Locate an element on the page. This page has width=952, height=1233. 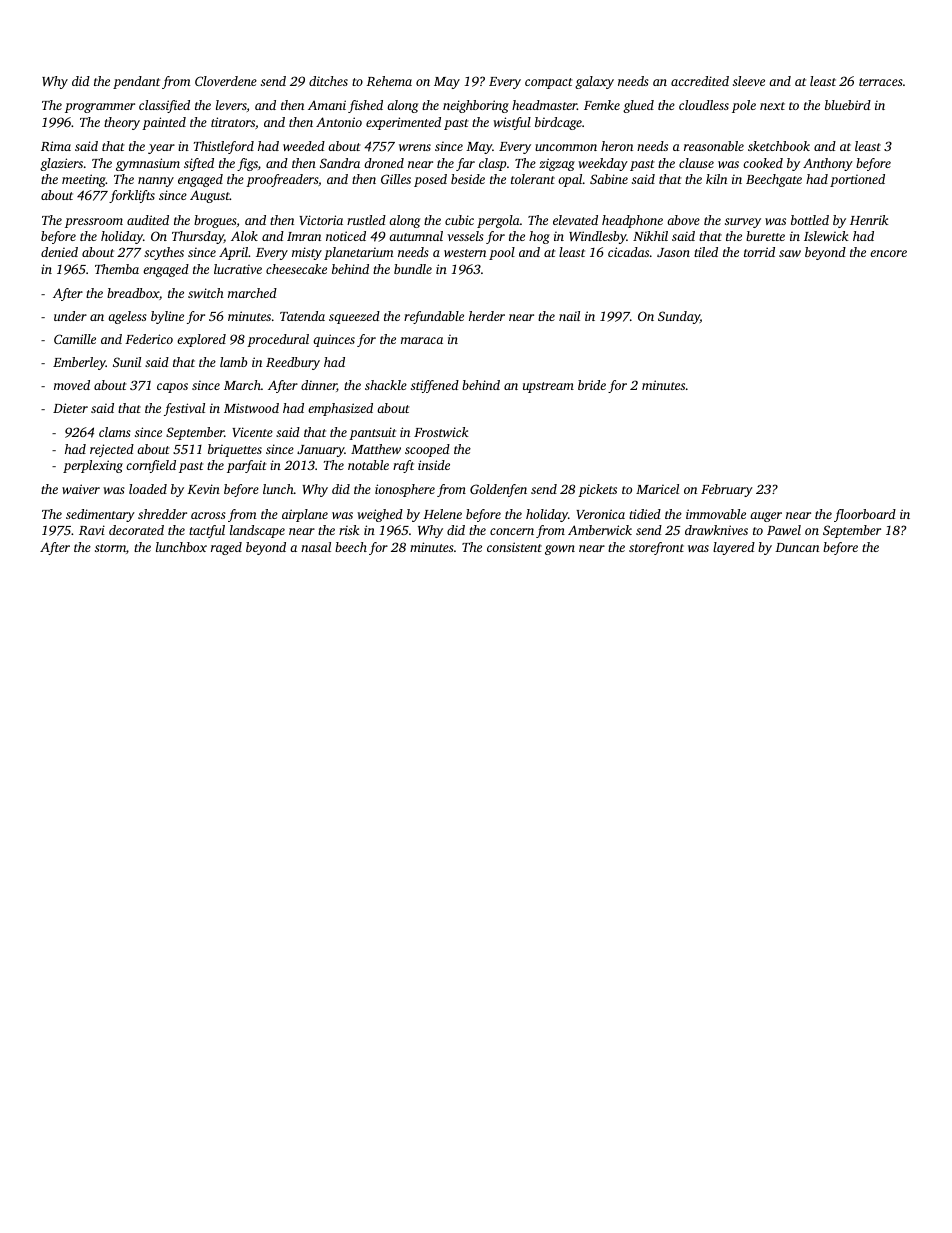
neighboring is located at coordinates (476, 106).
